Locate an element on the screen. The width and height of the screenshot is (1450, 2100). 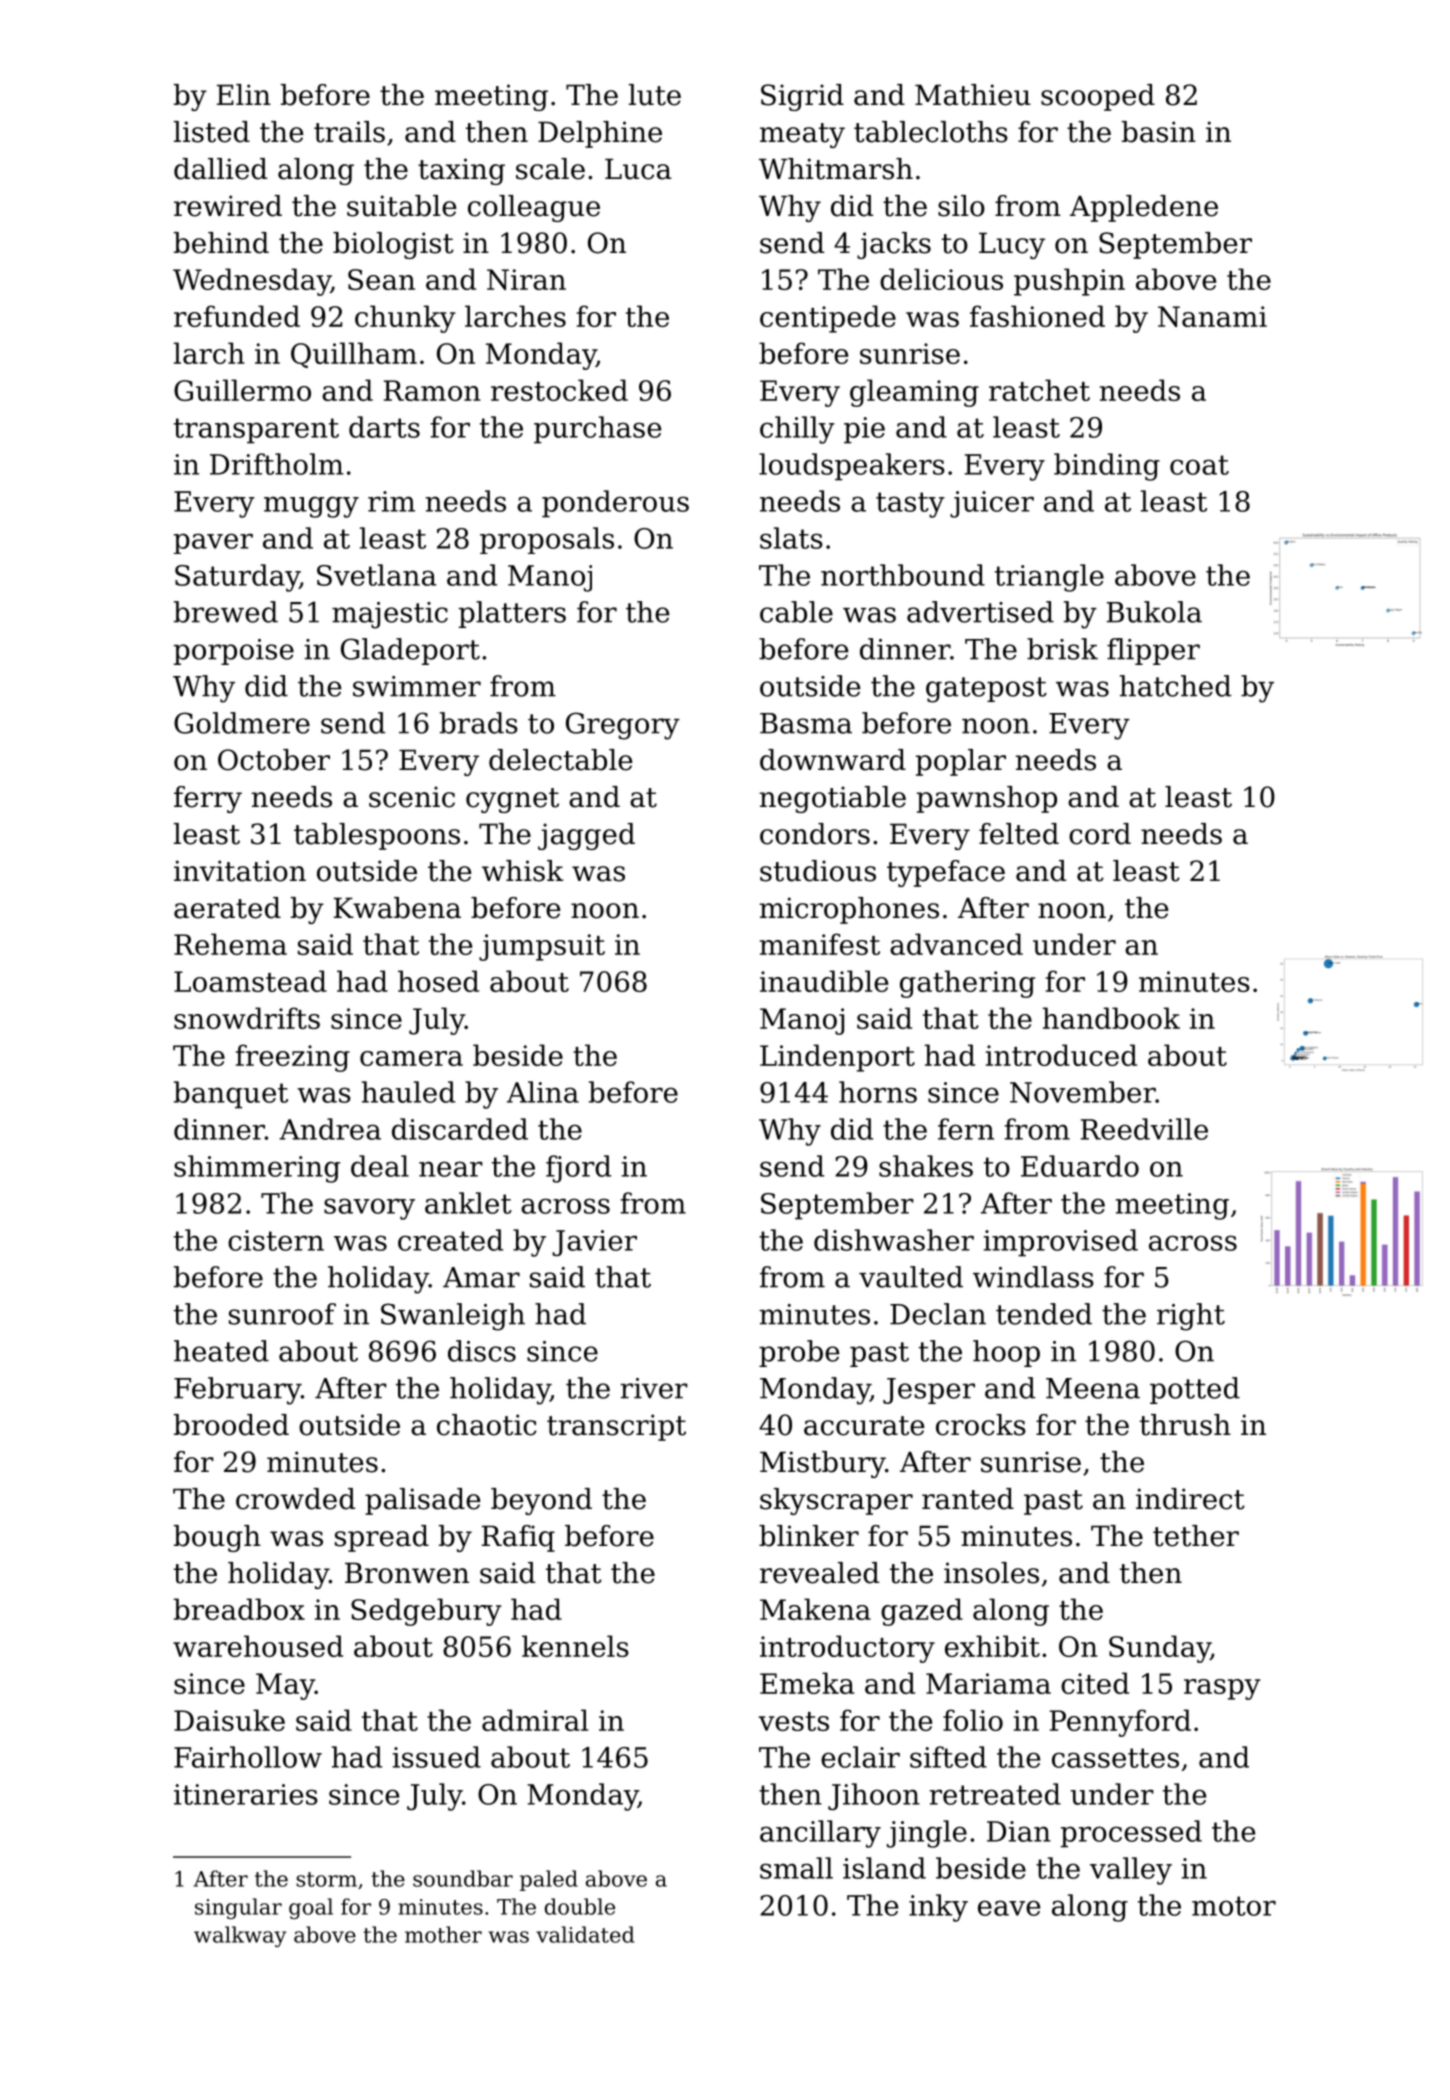
Basma is located at coordinates (806, 723).
